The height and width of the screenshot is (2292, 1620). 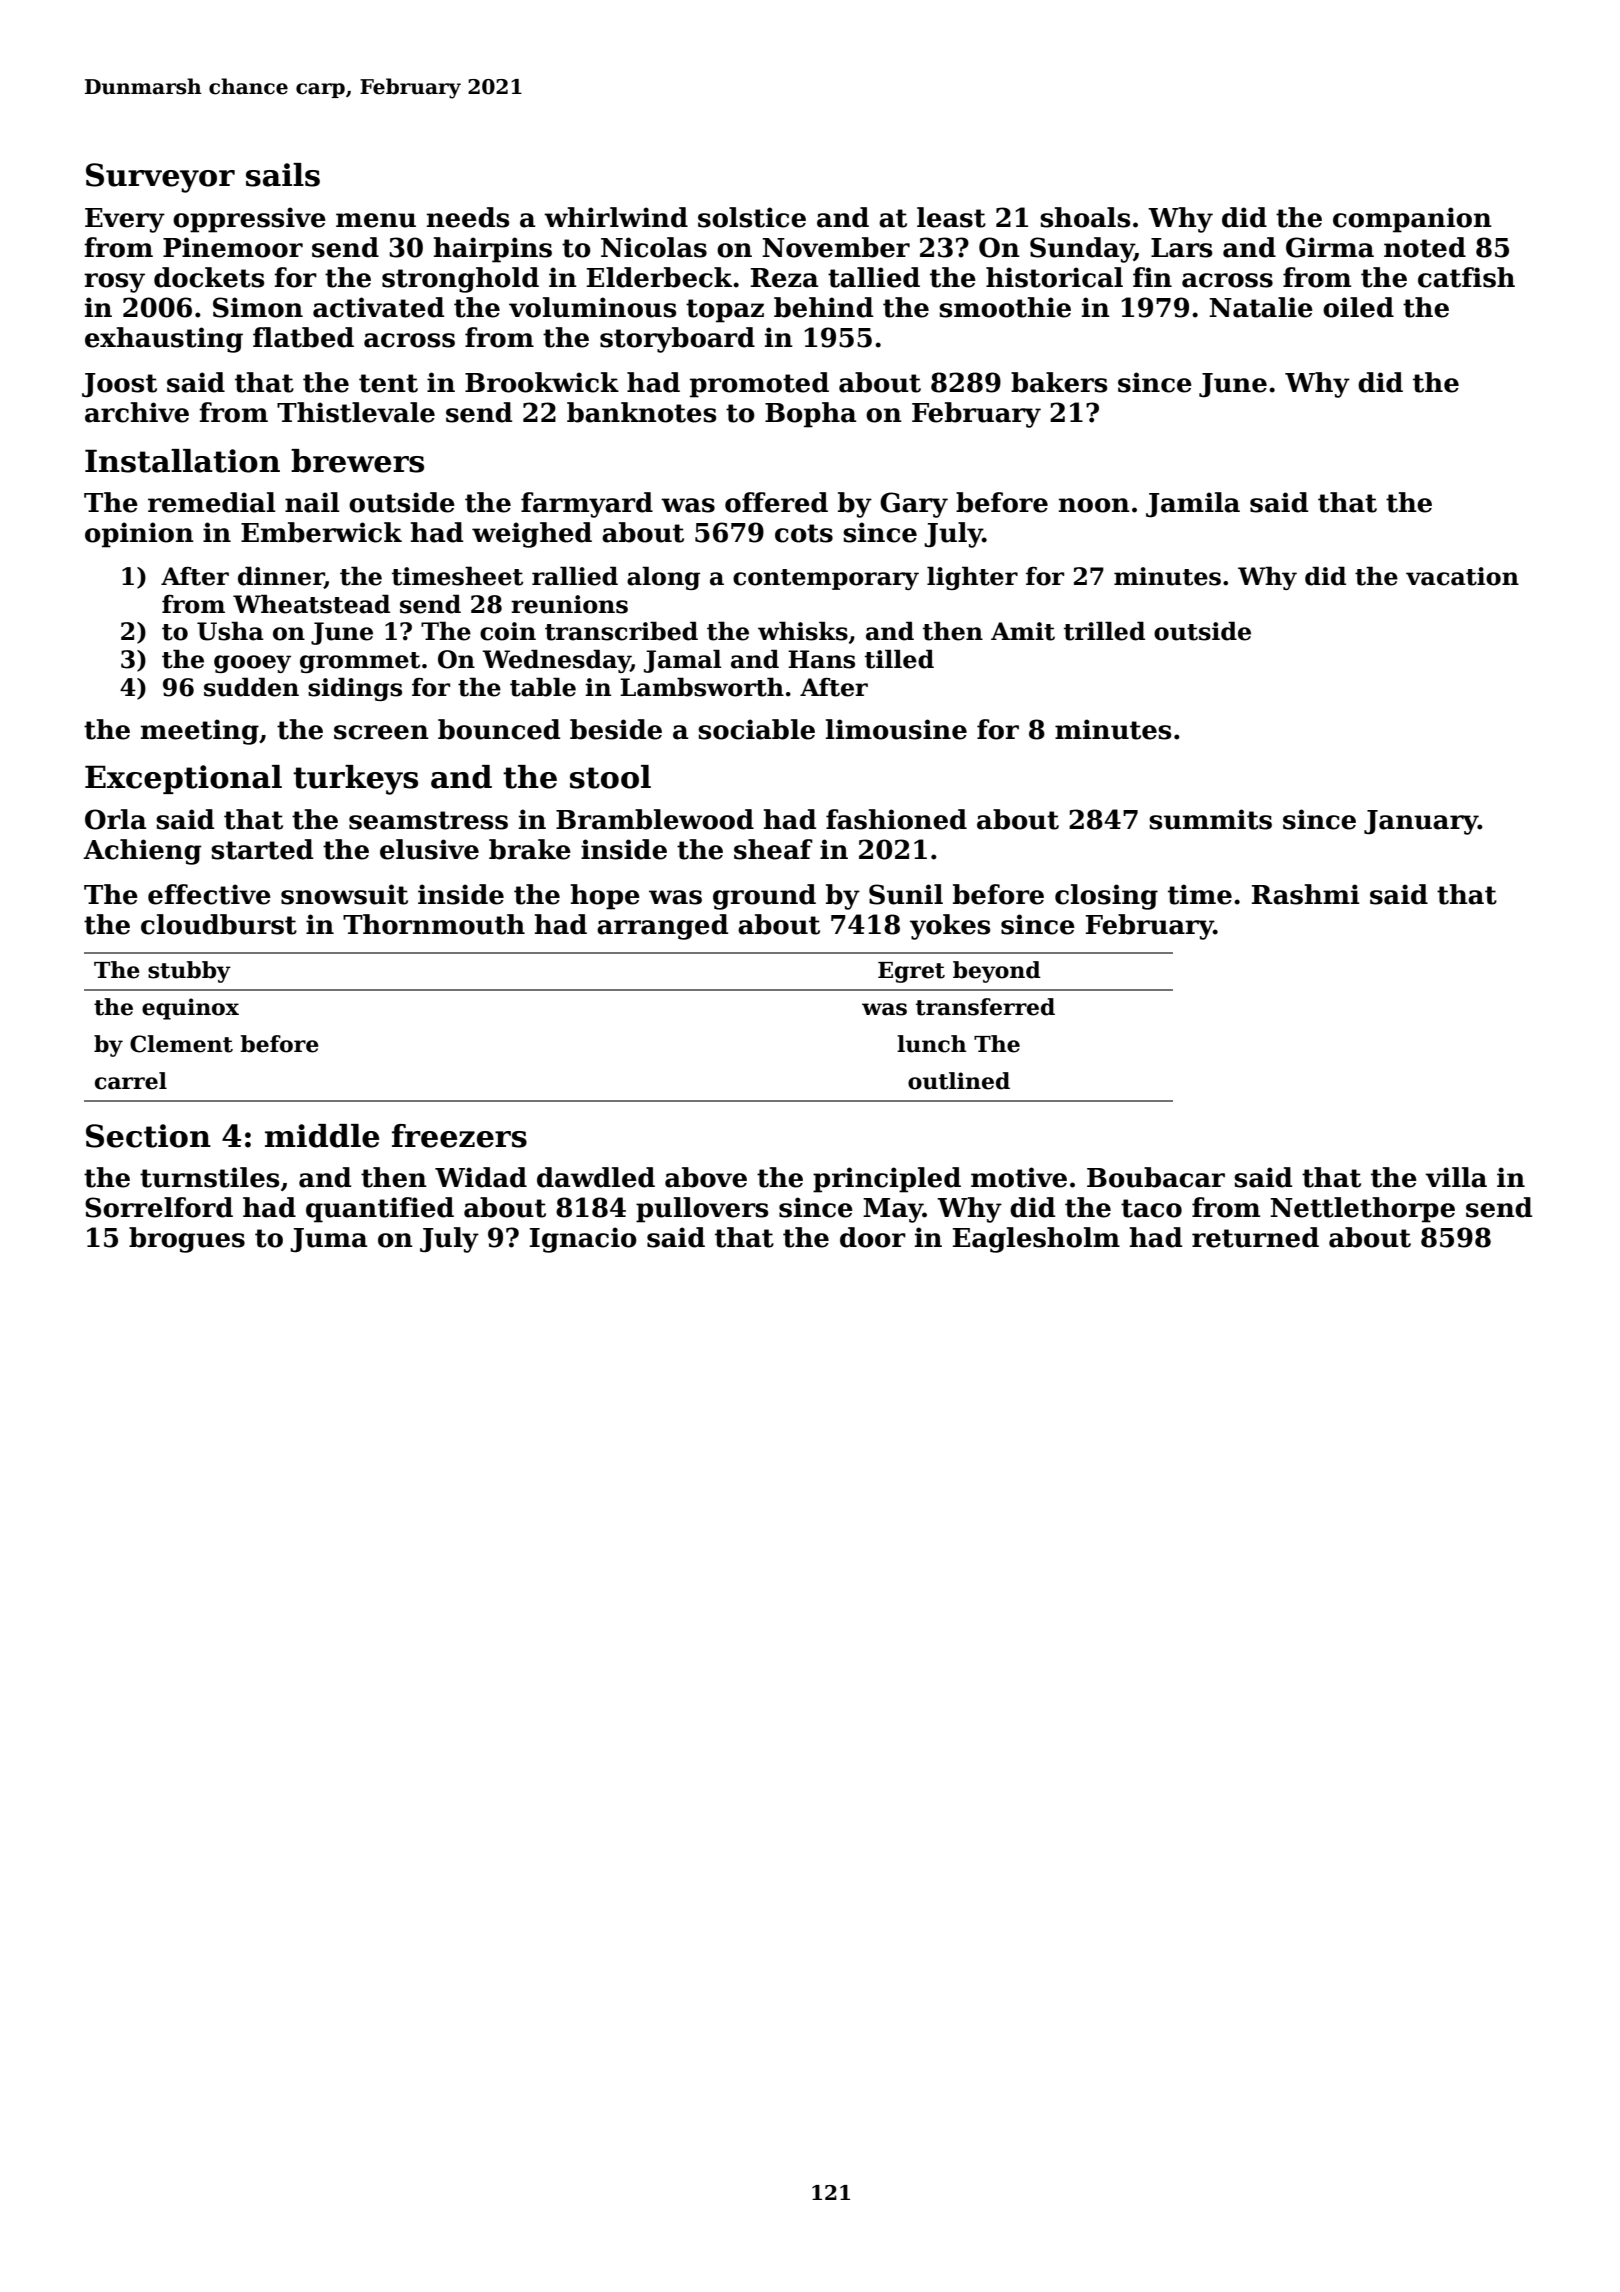 What do you see at coordinates (663, 578) in the screenshot?
I see `along` at bounding box center [663, 578].
